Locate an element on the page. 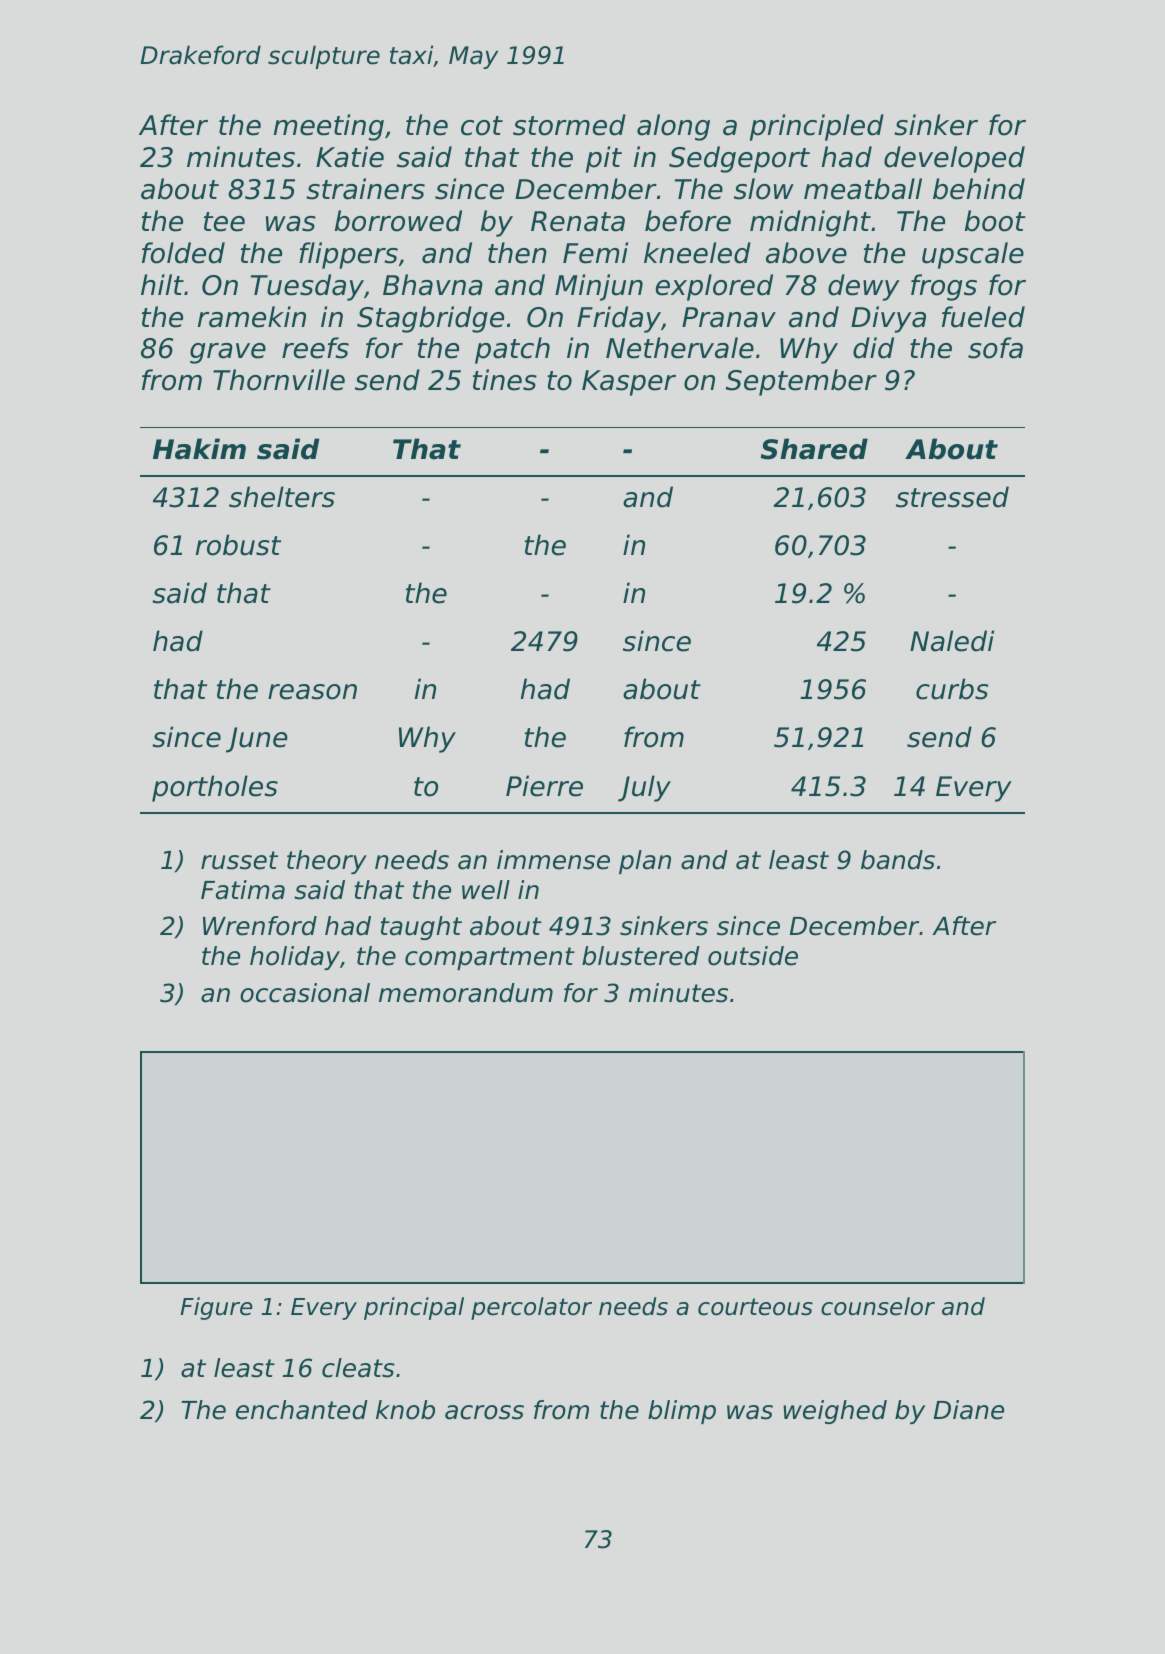  outside is located at coordinates (753, 956).
